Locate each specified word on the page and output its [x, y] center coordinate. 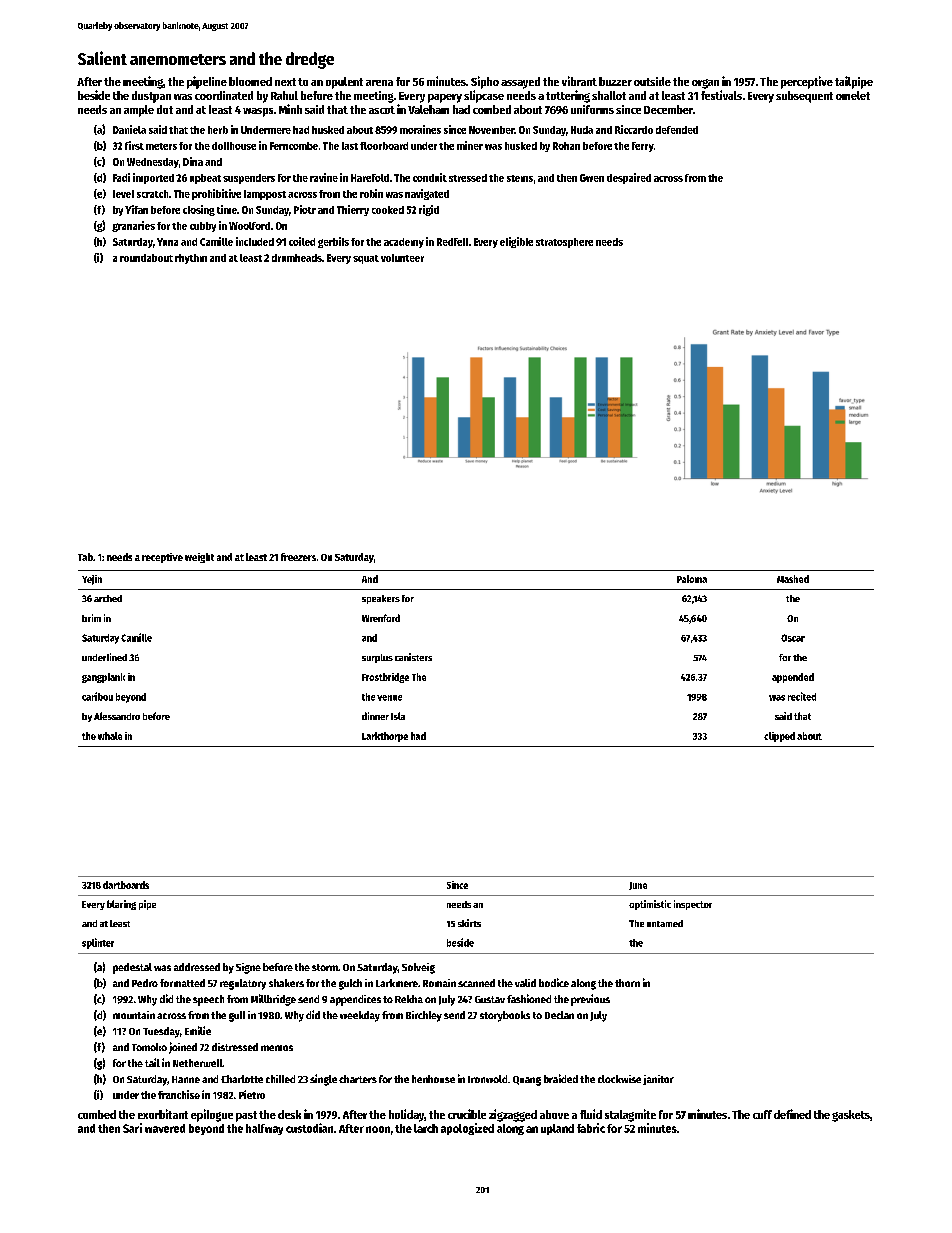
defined [792, 1114]
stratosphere [564, 243]
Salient [102, 58]
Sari [132, 1128]
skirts [469, 923]
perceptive [807, 82]
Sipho [485, 82]
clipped [779, 737]
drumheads [297, 258]
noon [378, 1129]
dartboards [126, 885]
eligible [516, 242]
